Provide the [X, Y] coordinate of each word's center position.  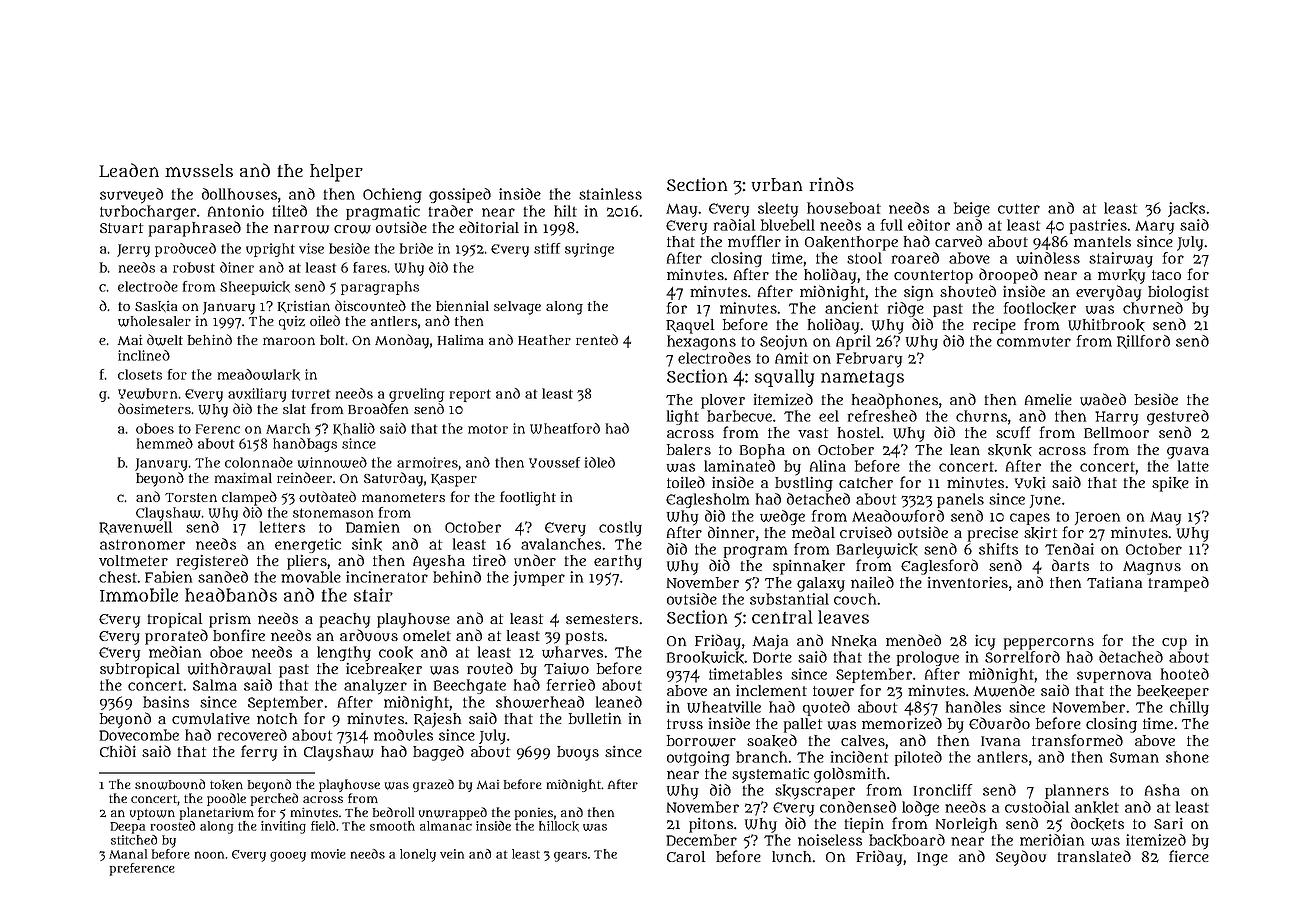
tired [489, 560]
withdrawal [229, 668]
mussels [199, 171]
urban [777, 185]
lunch [791, 857]
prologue [928, 658]
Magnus [1152, 568]
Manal [128, 854]
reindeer [304, 477]
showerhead [540, 702]
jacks [1186, 209]
